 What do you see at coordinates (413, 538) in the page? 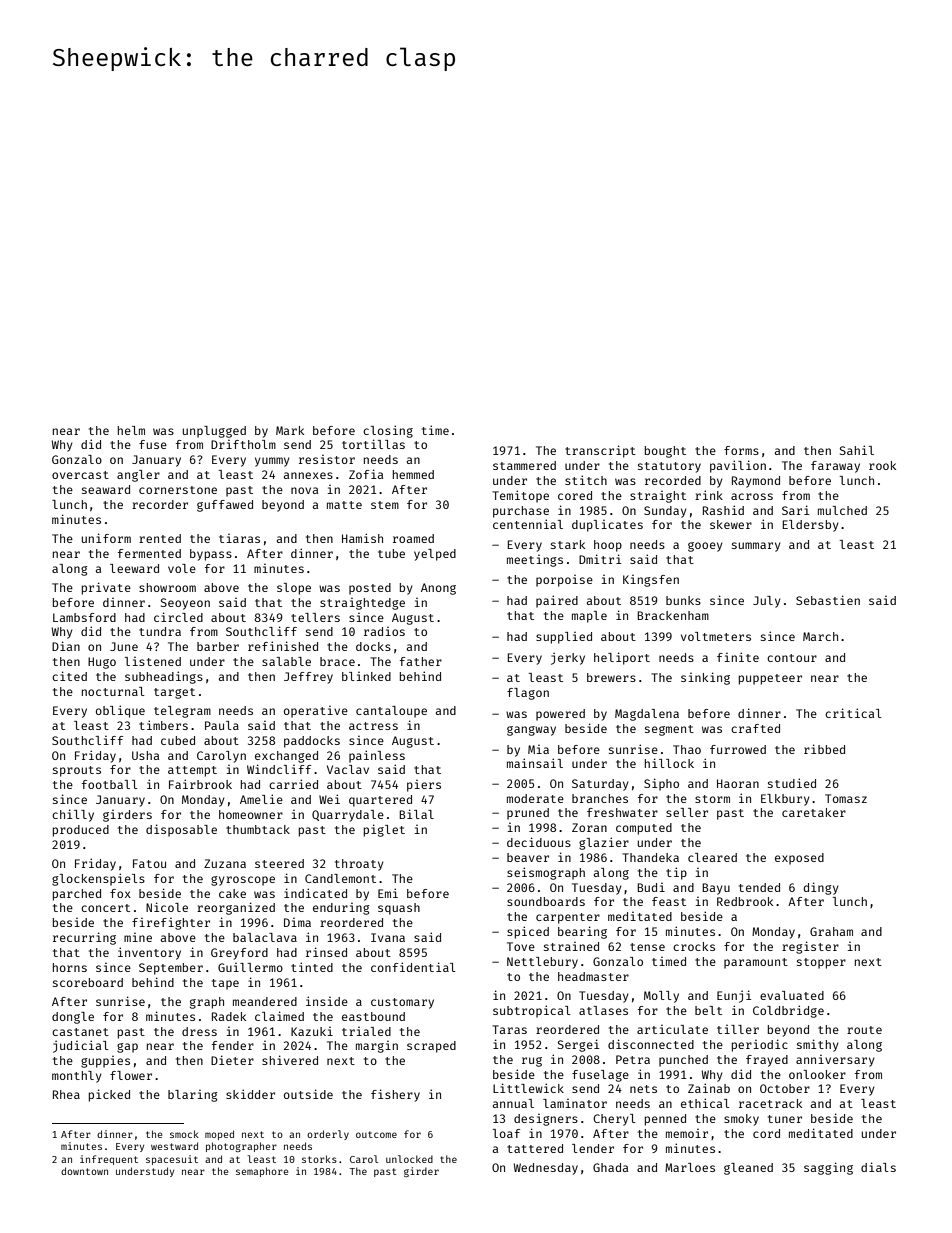
I see `roamed` at bounding box center [413, 538].
